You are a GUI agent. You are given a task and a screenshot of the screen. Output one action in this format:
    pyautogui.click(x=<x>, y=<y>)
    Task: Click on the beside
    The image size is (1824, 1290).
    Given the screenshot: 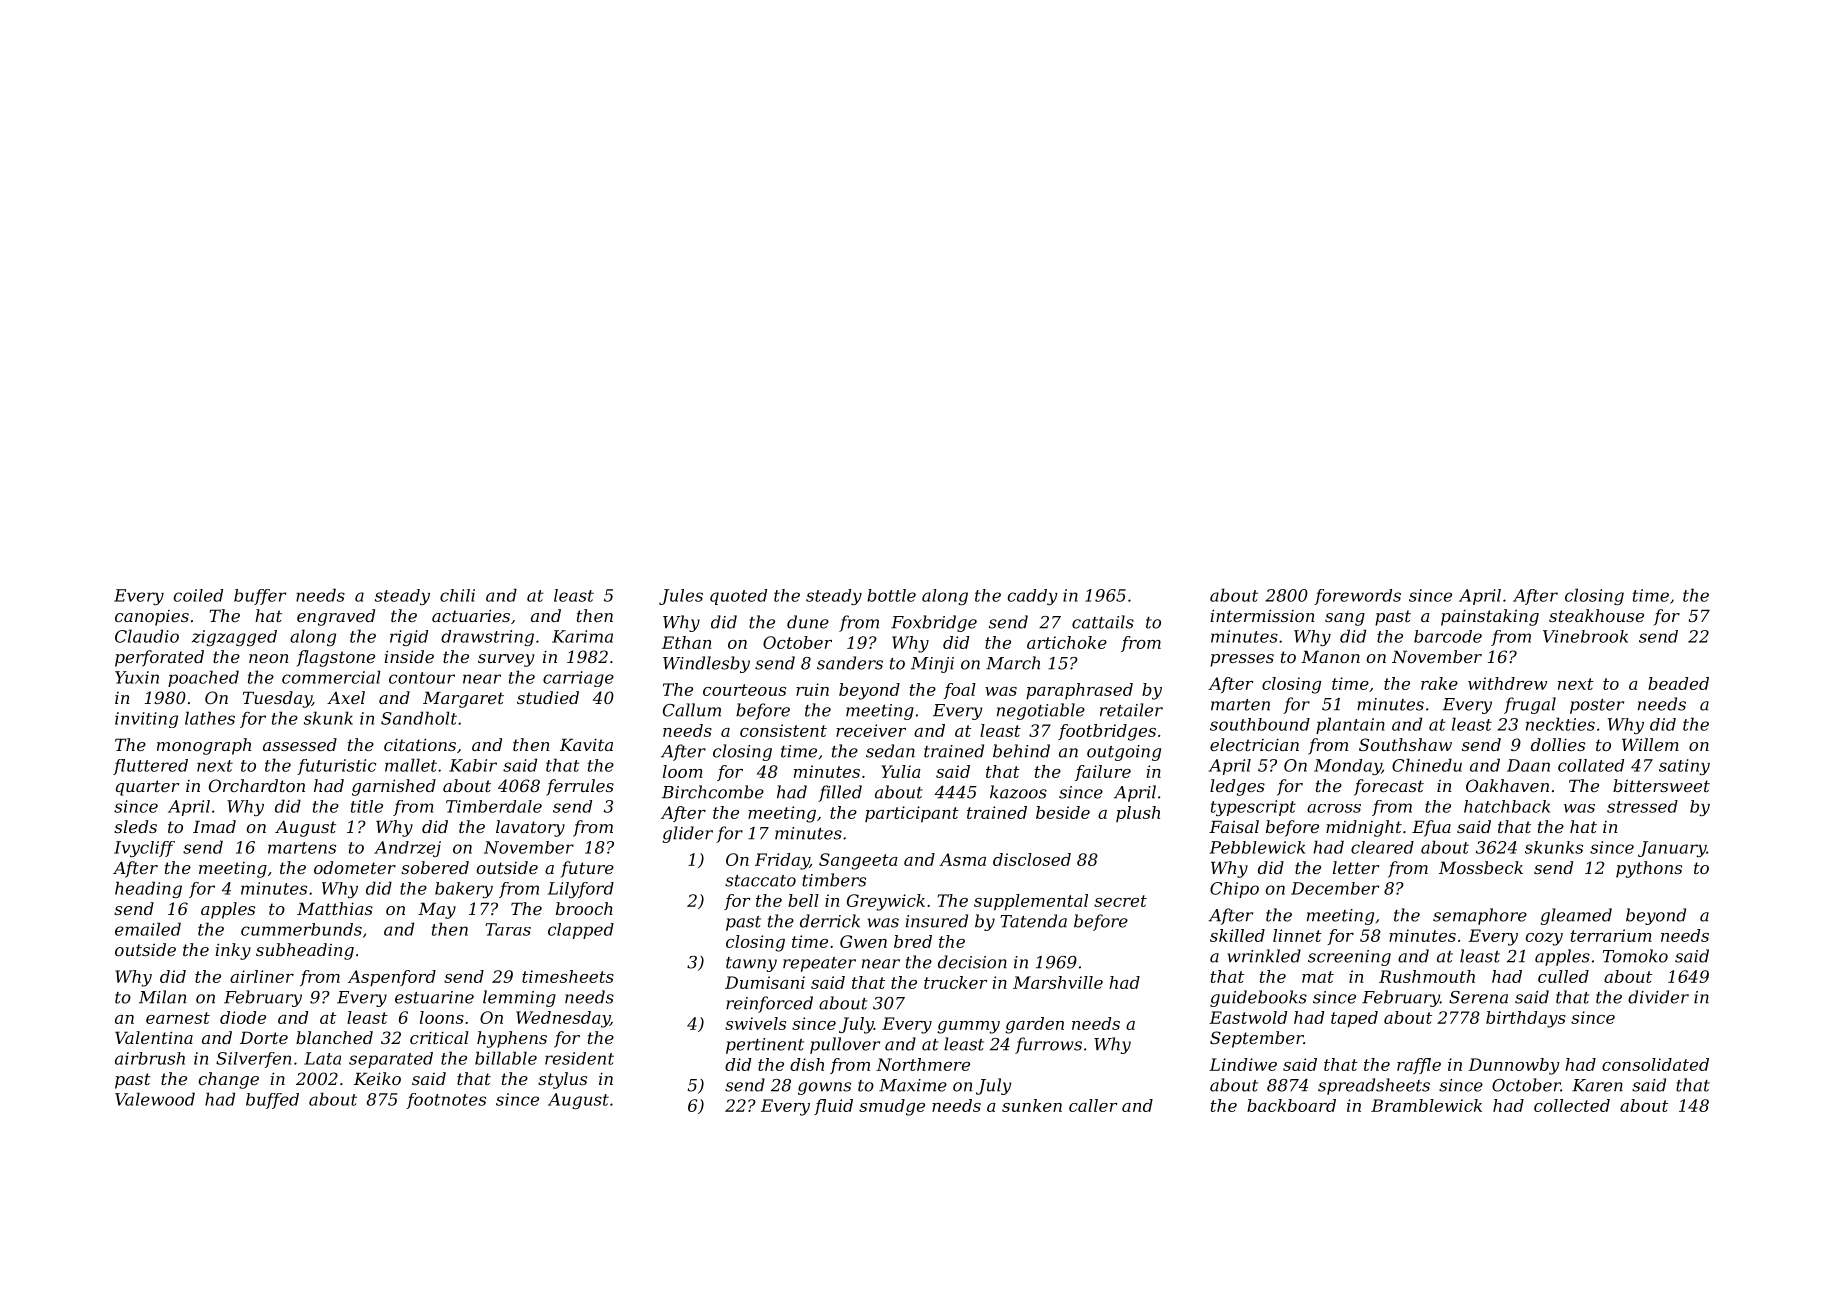 What is the action you would take?
    pyautogui.click(x=1063, y=812)
